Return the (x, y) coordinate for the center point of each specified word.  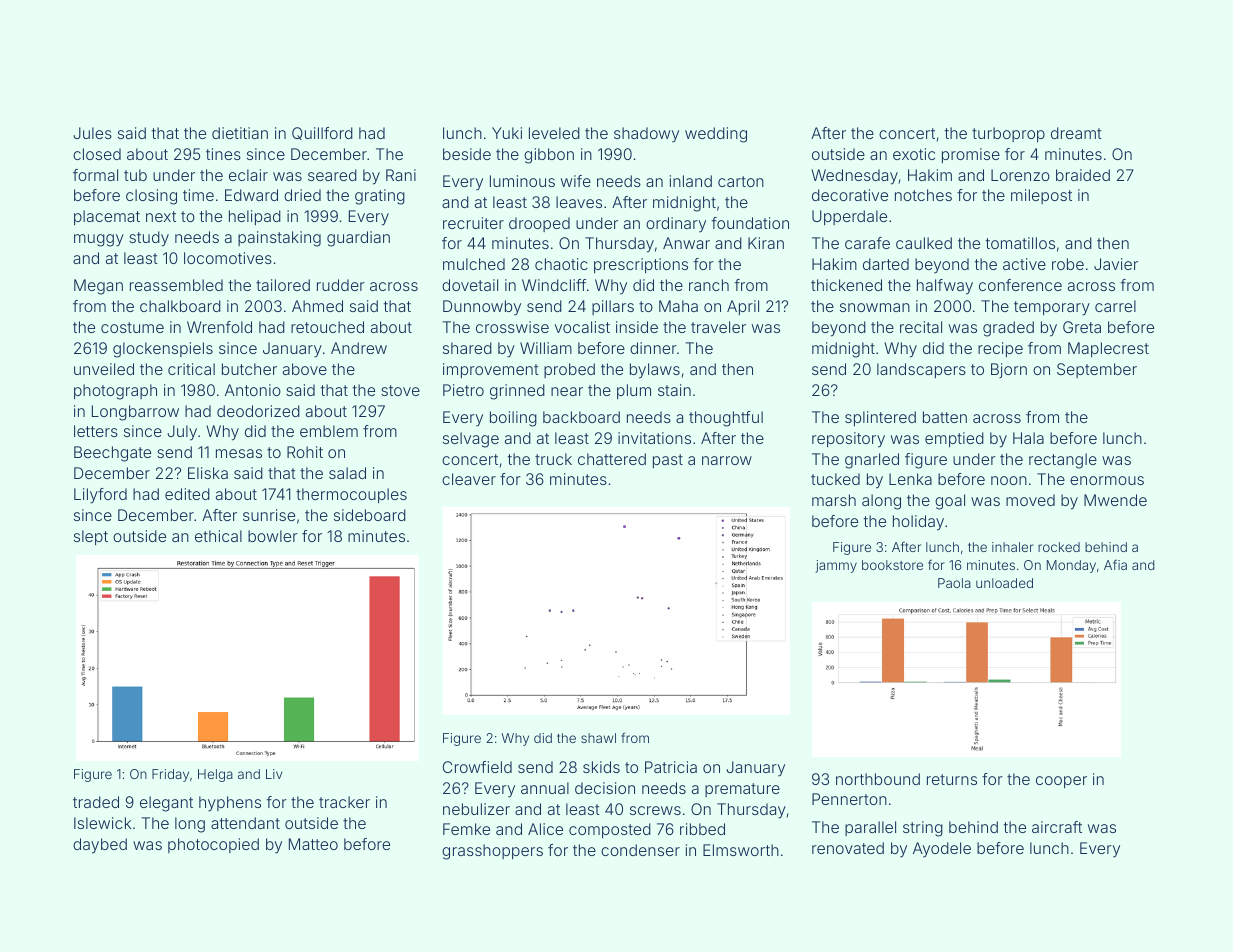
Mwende (1115, 500)
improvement (491, 370)
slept (91, 537)
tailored (283, 285)
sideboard (370, 515)
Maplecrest (1108, 349)
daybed (100, 846)
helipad (255, 217)
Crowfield (477, 767)
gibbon (549, 156)
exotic (914, 154)
